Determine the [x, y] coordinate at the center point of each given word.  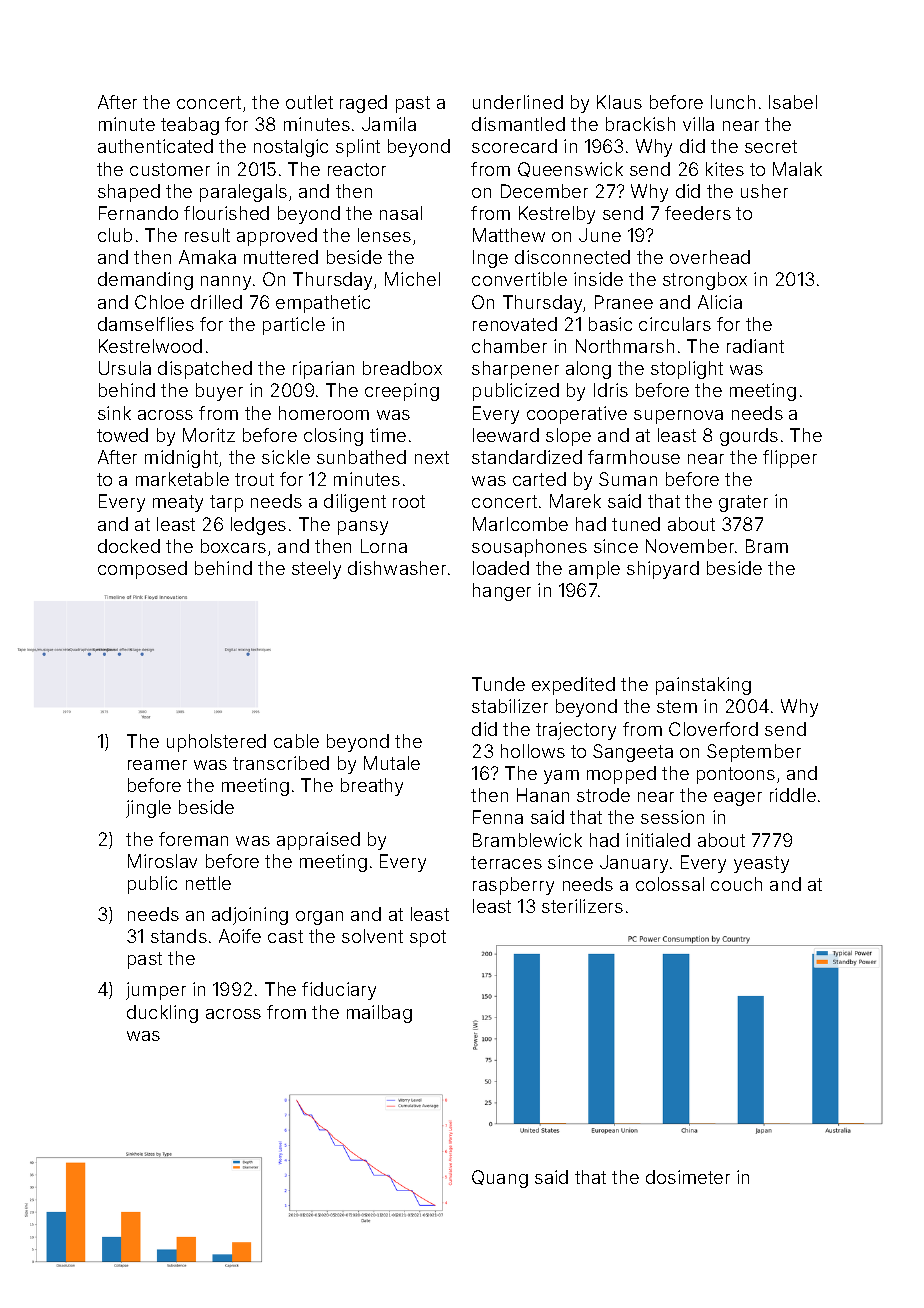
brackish [640, 124]
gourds [749, 437]
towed [122, 435]
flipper [790, 459]
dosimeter [688, 1177]
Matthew [509, 235]
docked [129, 546]
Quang [500, 1179]
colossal [670, 884]
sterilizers [582, 906]
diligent [355, 503]
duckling [162, 1014]
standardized [527, 457]
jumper [156, 991]
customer [170, 169]
